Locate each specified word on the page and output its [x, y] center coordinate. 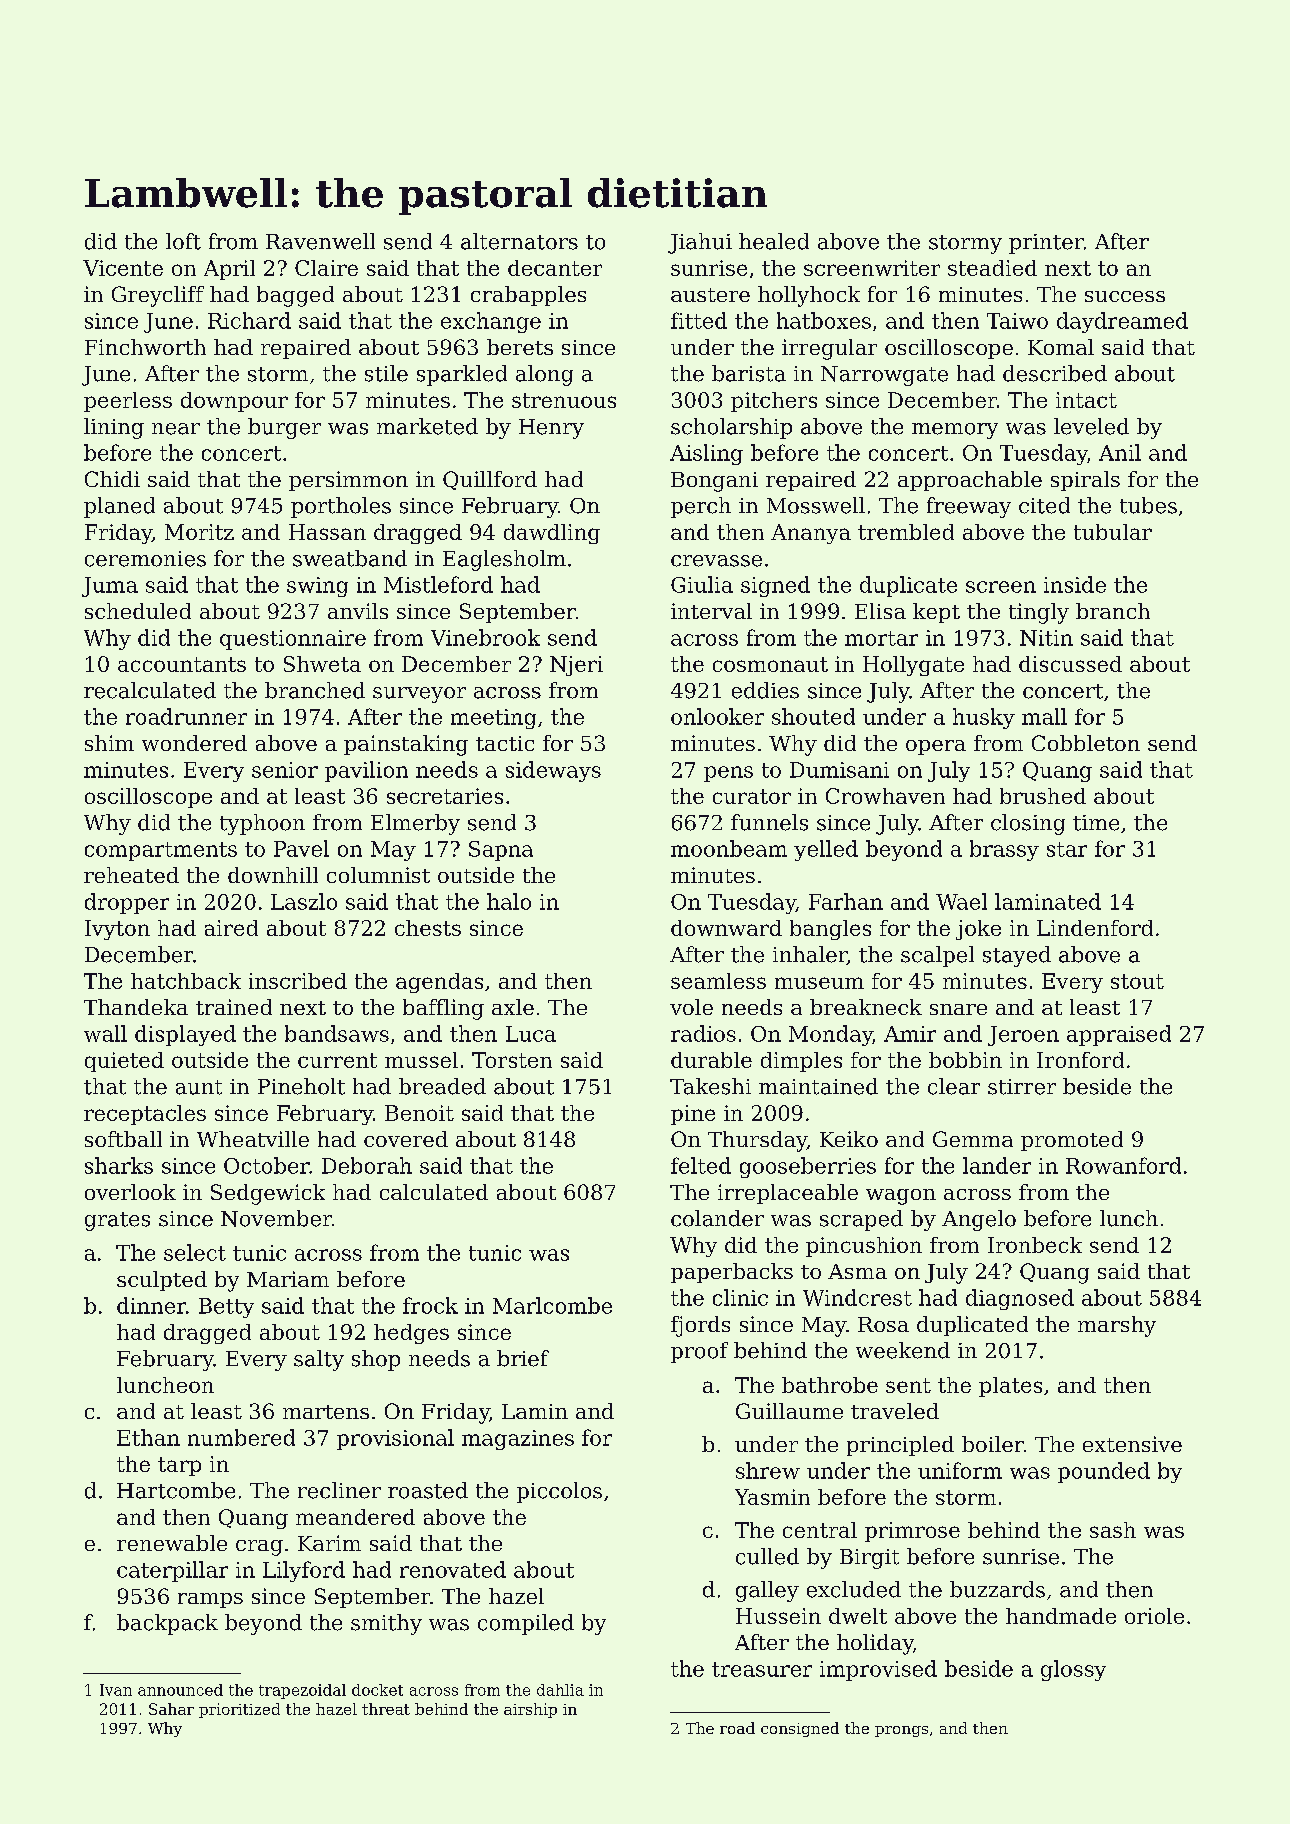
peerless [128, 402]
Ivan [116, 1690]
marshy [1117, 1326]
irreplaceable [788, 1194]
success [1125, 296]
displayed [185, 1035]
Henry [551, 429]
